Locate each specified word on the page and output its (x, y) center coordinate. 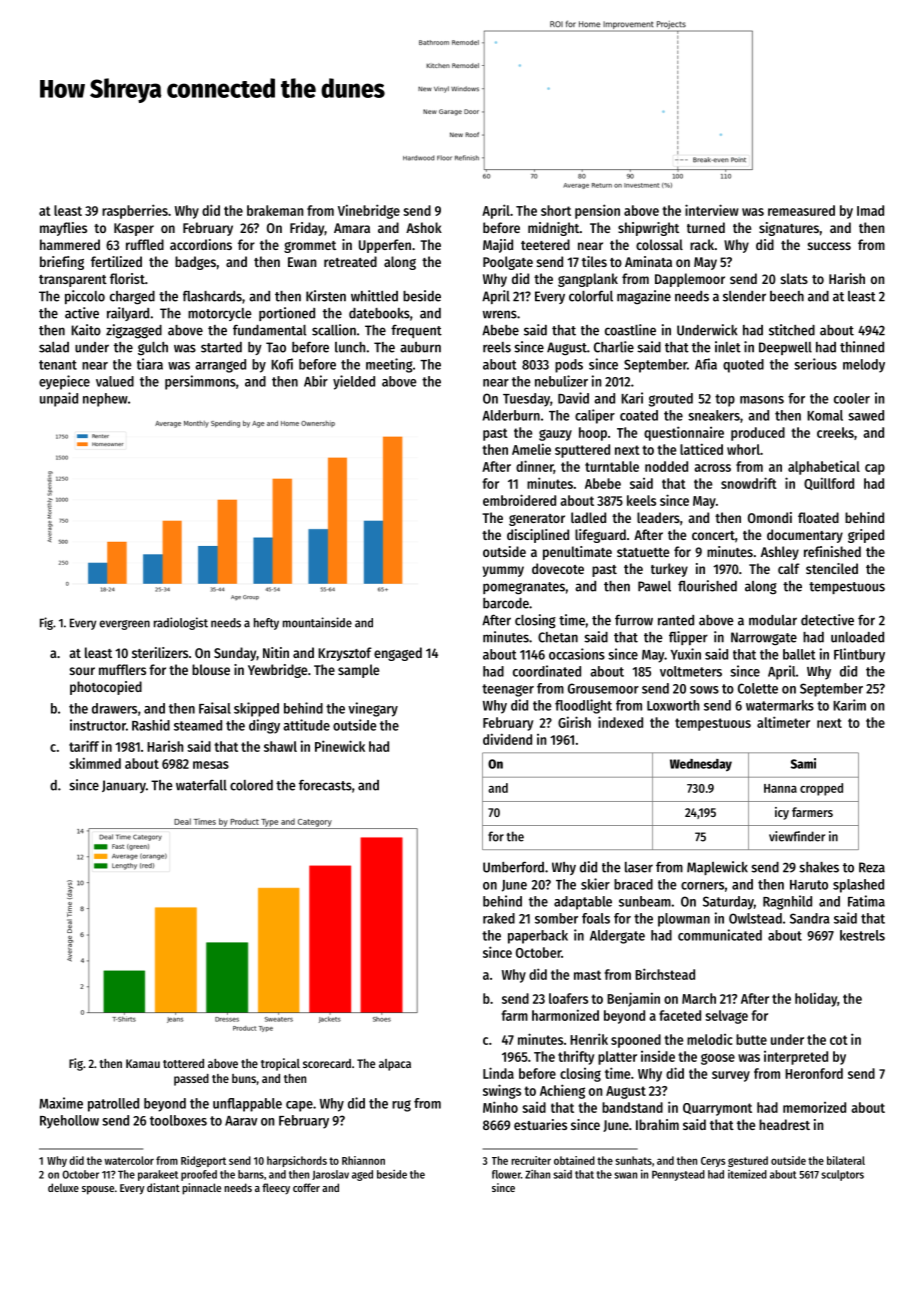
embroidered (519, 500)
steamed (198, 725)
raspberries (135, 211)
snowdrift (749, 483)
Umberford (513, 867)
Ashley (780, 553)
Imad (870, 210)
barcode (506, 603)
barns (251, 1174)
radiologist (181, 623)
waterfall (201, 785)
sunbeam (645, 901)
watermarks (780, 705)
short (556, 210)
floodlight (583, 706)
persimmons (200, 382)
